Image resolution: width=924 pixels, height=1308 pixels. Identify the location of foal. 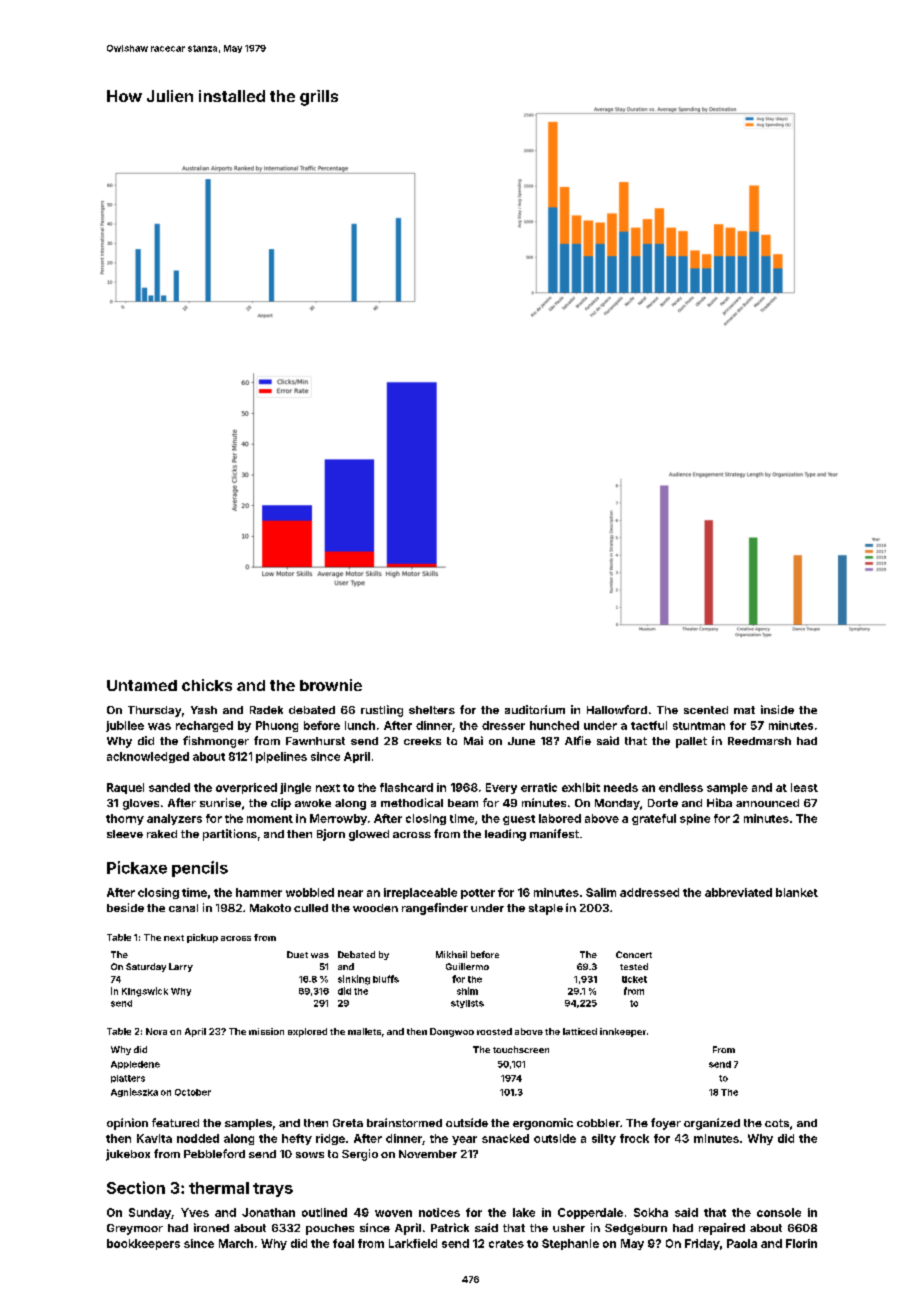
(343, 1243).
